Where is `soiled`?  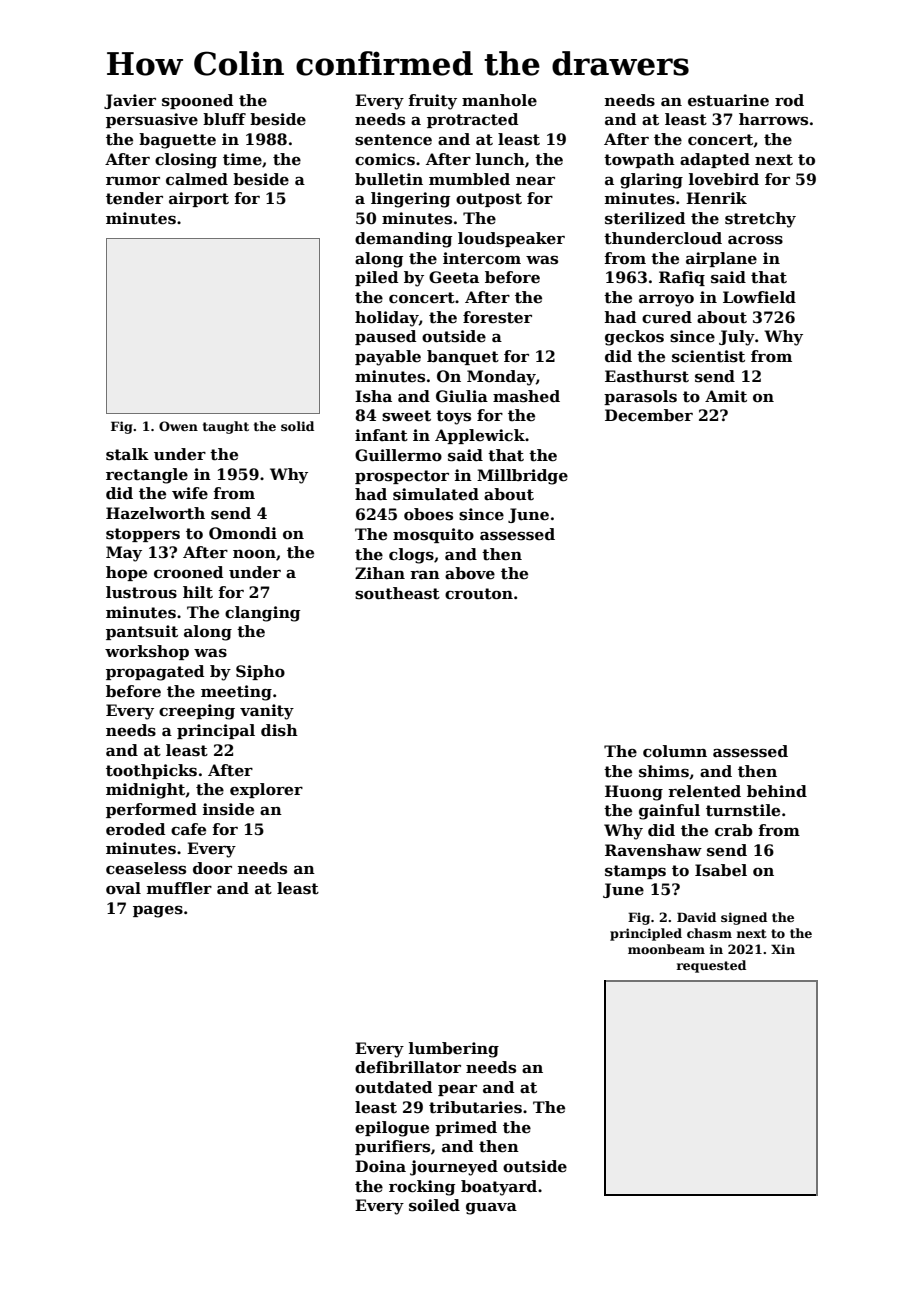
soiled is located at coordinates (434, 1205).
